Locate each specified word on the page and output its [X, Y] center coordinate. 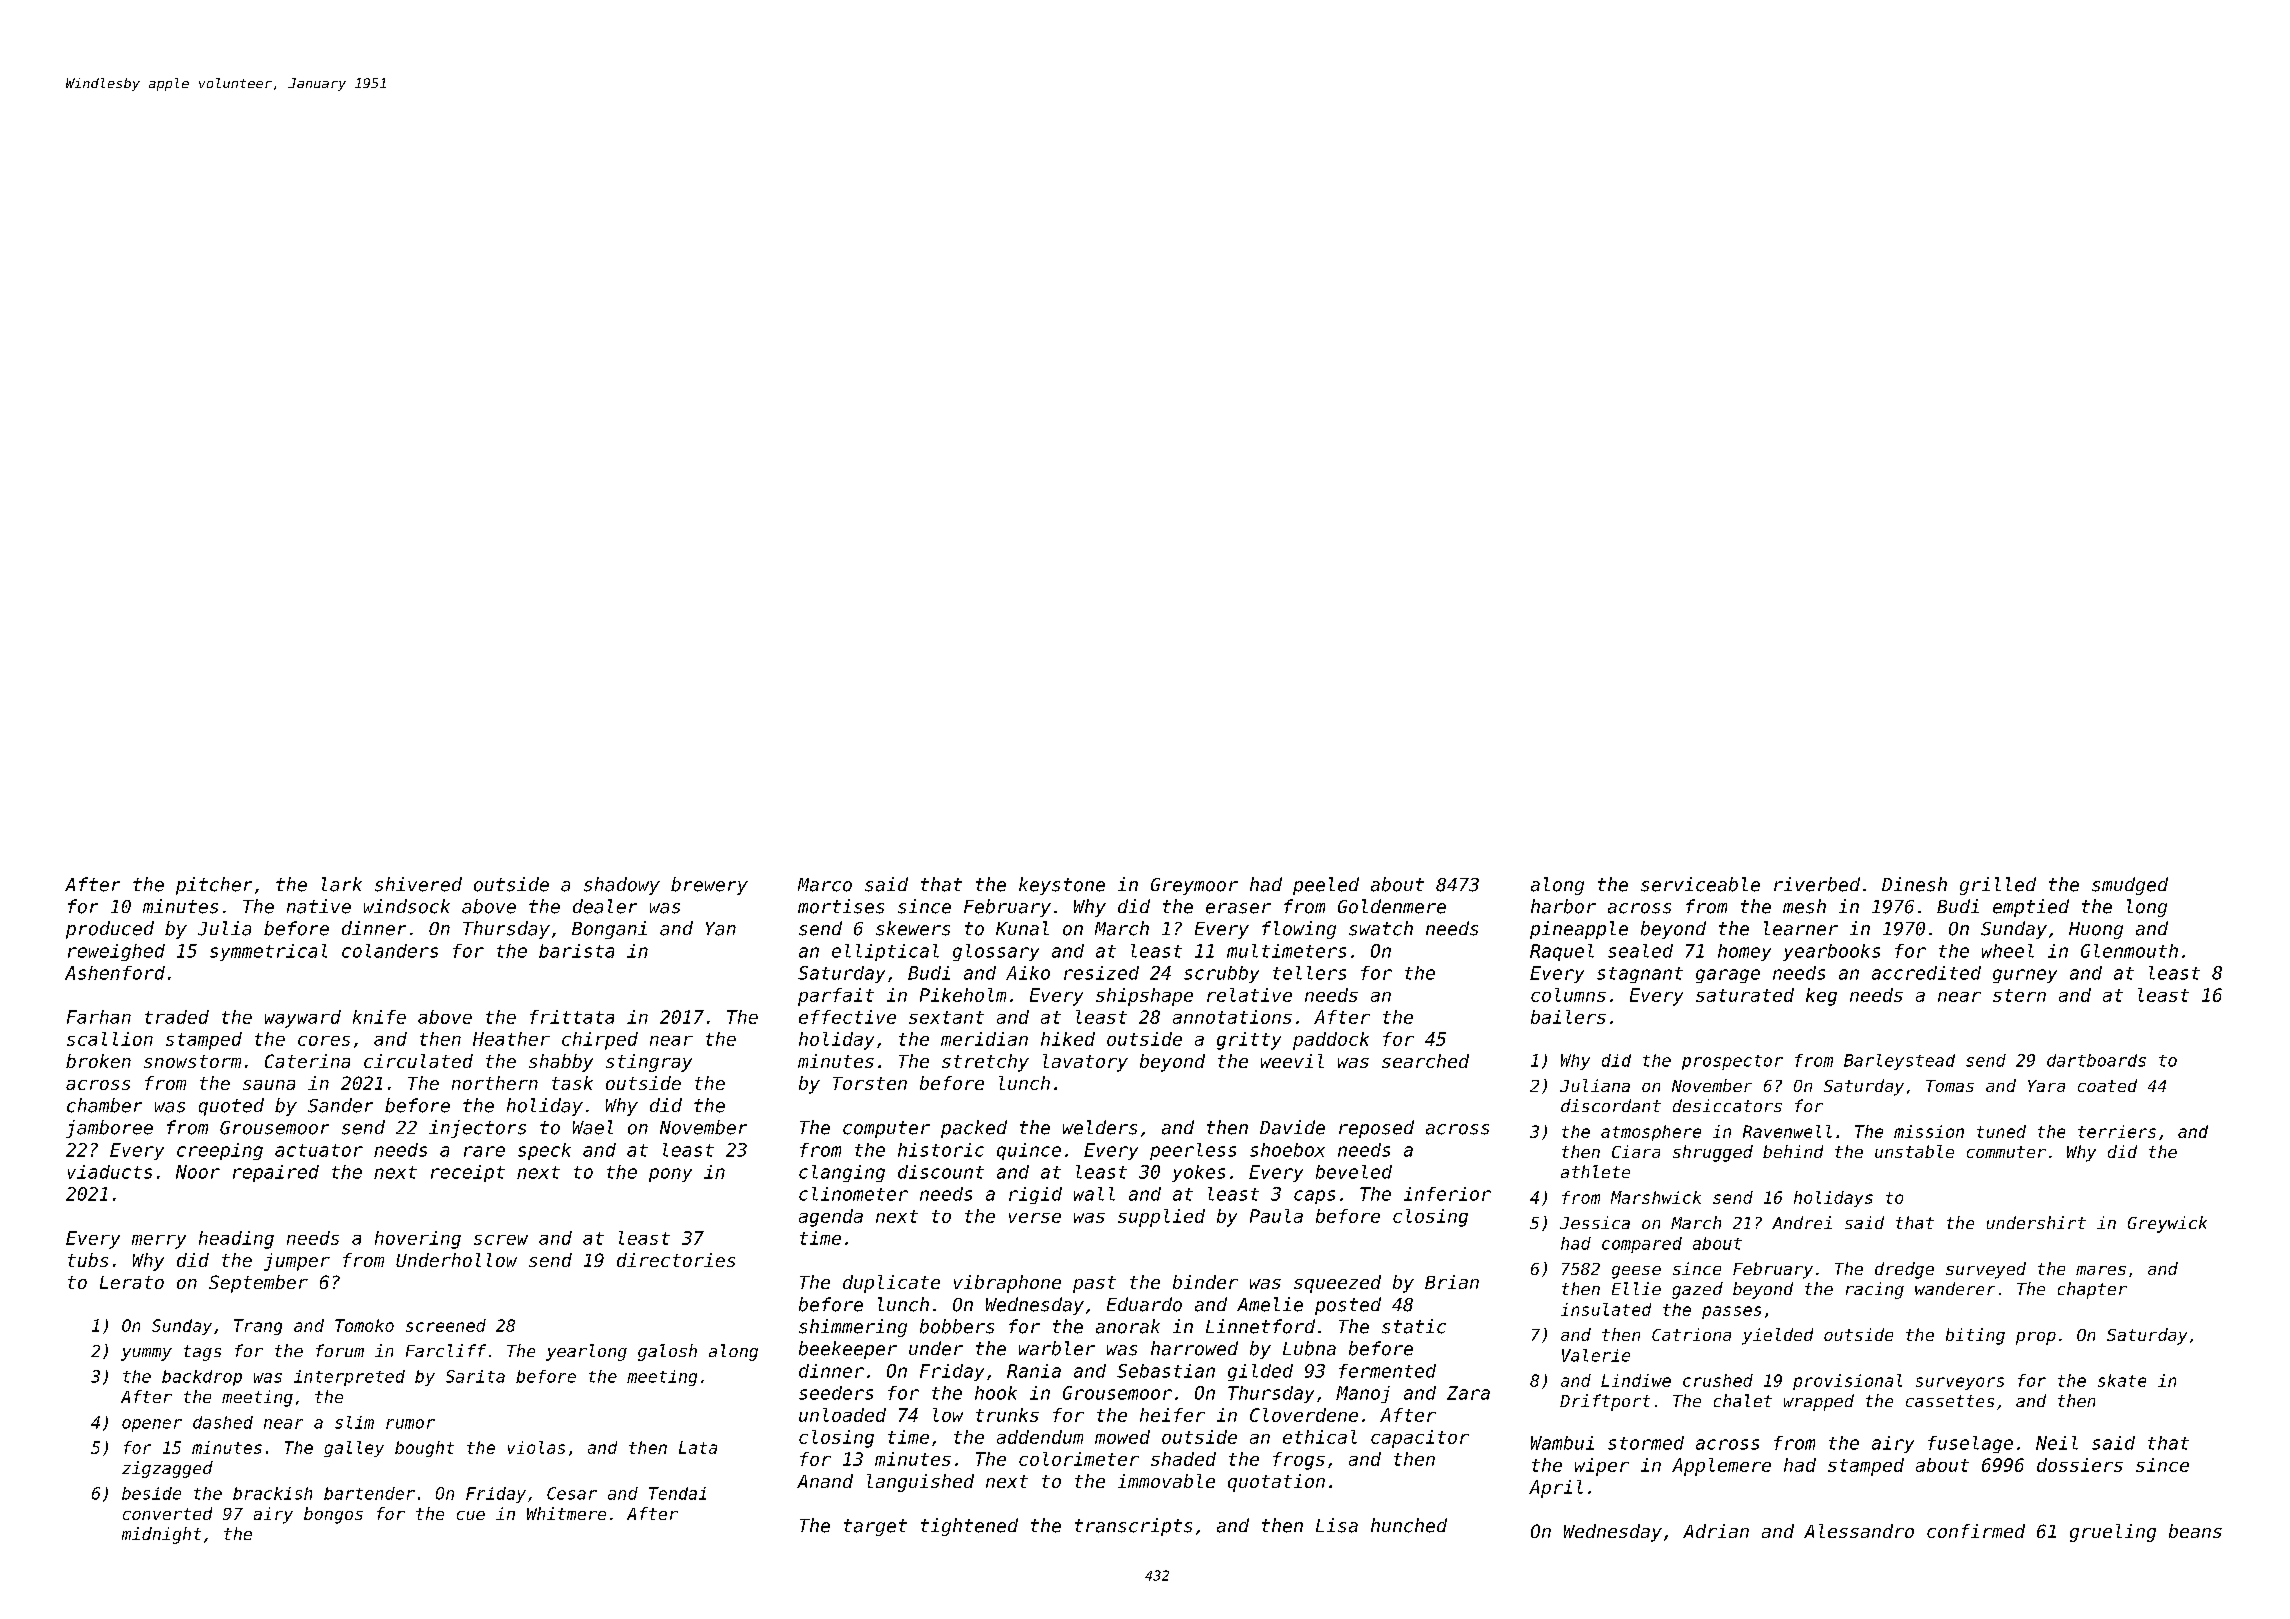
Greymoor [1194, 886]
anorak [1128, 1326]
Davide [1292, 1127]
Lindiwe [1636, 1380]
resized [1101, 973]
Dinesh [1914, 884]
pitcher [214, 886]
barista [576, 951]
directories [676, 1260]
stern [2019, 995]
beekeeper [848, 1350]
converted [167, 1513]
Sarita [475, 1376]
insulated [1606, 1309]
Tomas [1950, 1086]
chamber [104, 1105]
